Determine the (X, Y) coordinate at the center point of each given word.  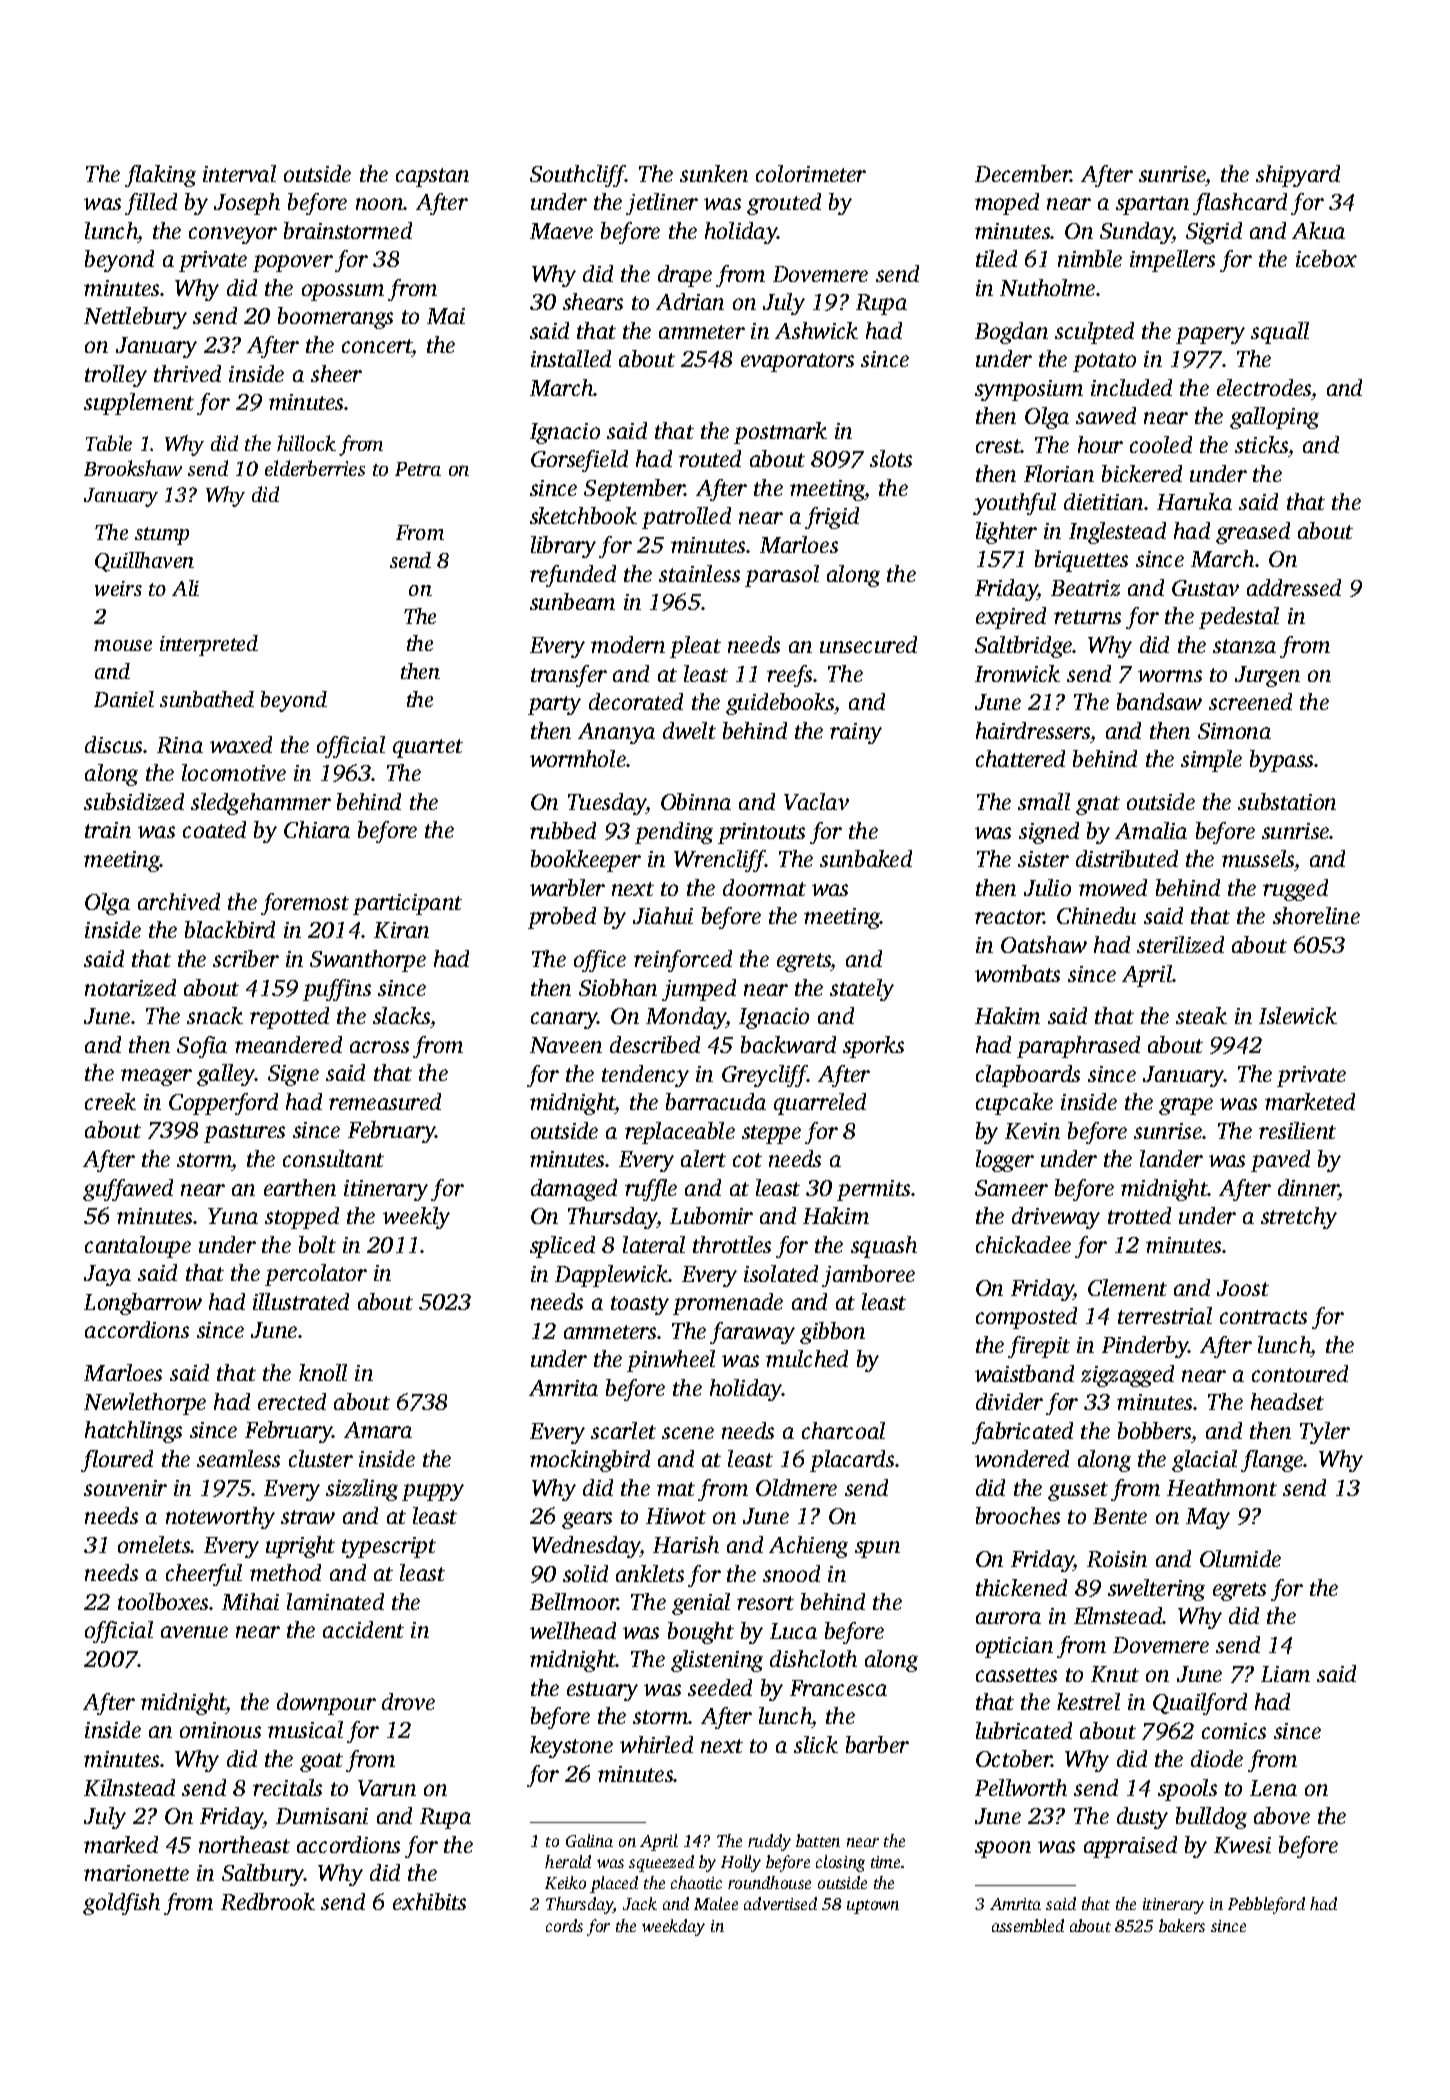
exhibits (429, 1901)
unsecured (868, 644)
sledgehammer (261, 804)
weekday (673, 1927)
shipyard (1298, 176)
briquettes (1081, 561)
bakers (1182, 1925)
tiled (996, 258)
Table (109, 443)
